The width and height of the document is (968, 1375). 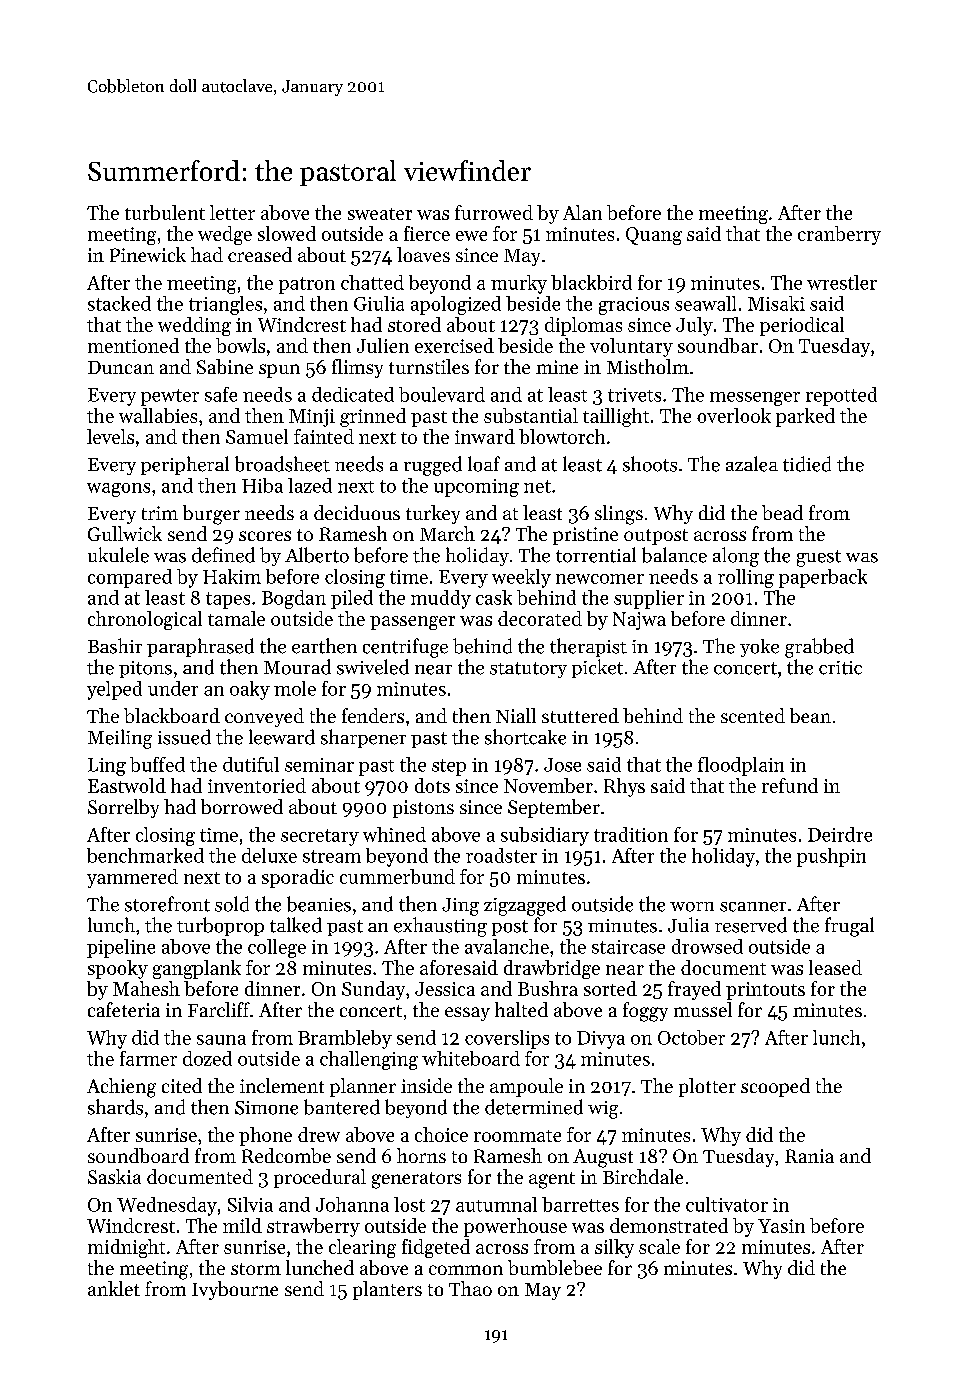 I want to click on turnstiles, so click(x=429, y=366).
